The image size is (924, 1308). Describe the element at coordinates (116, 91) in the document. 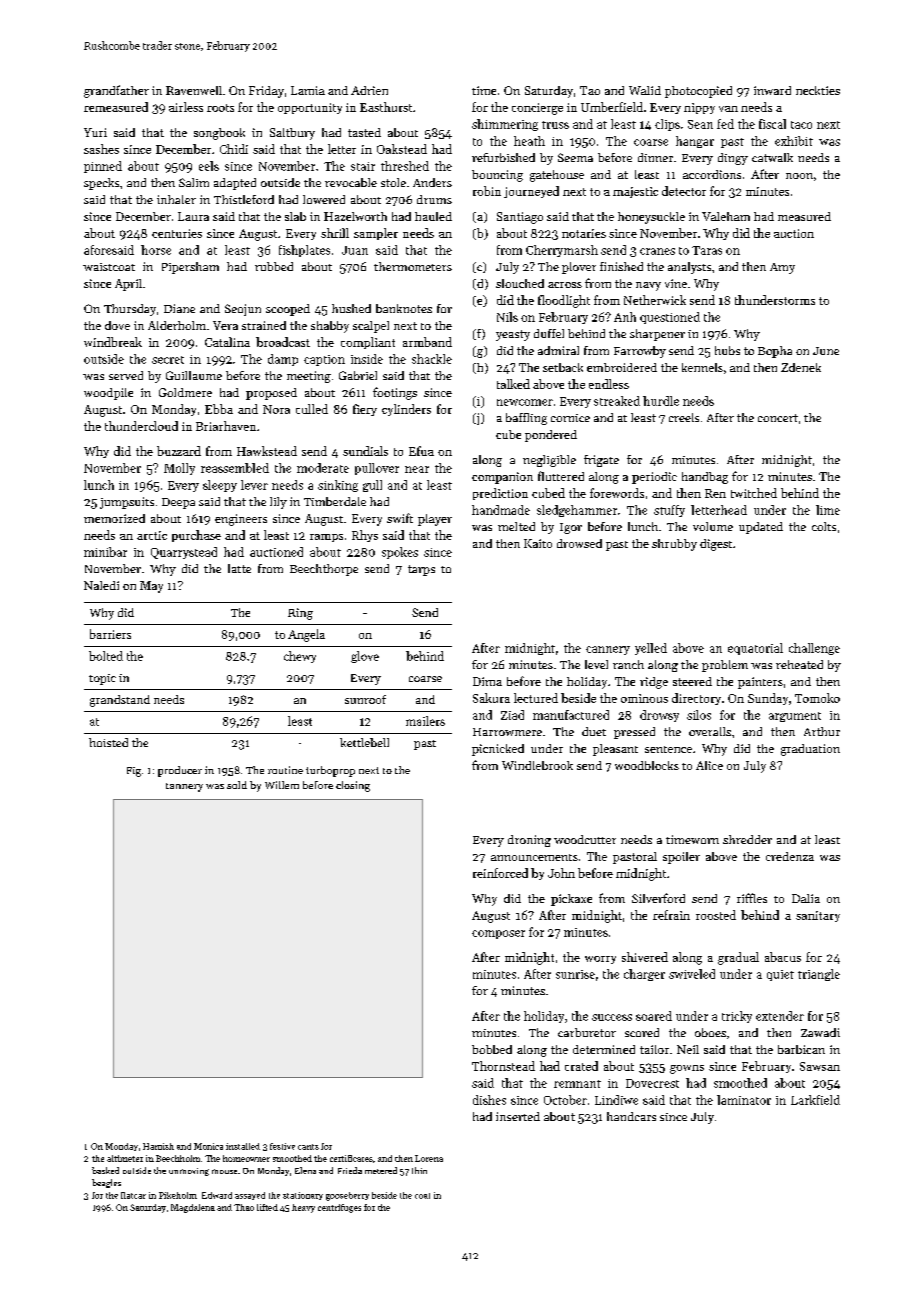

I see `grandfather` at that location.
